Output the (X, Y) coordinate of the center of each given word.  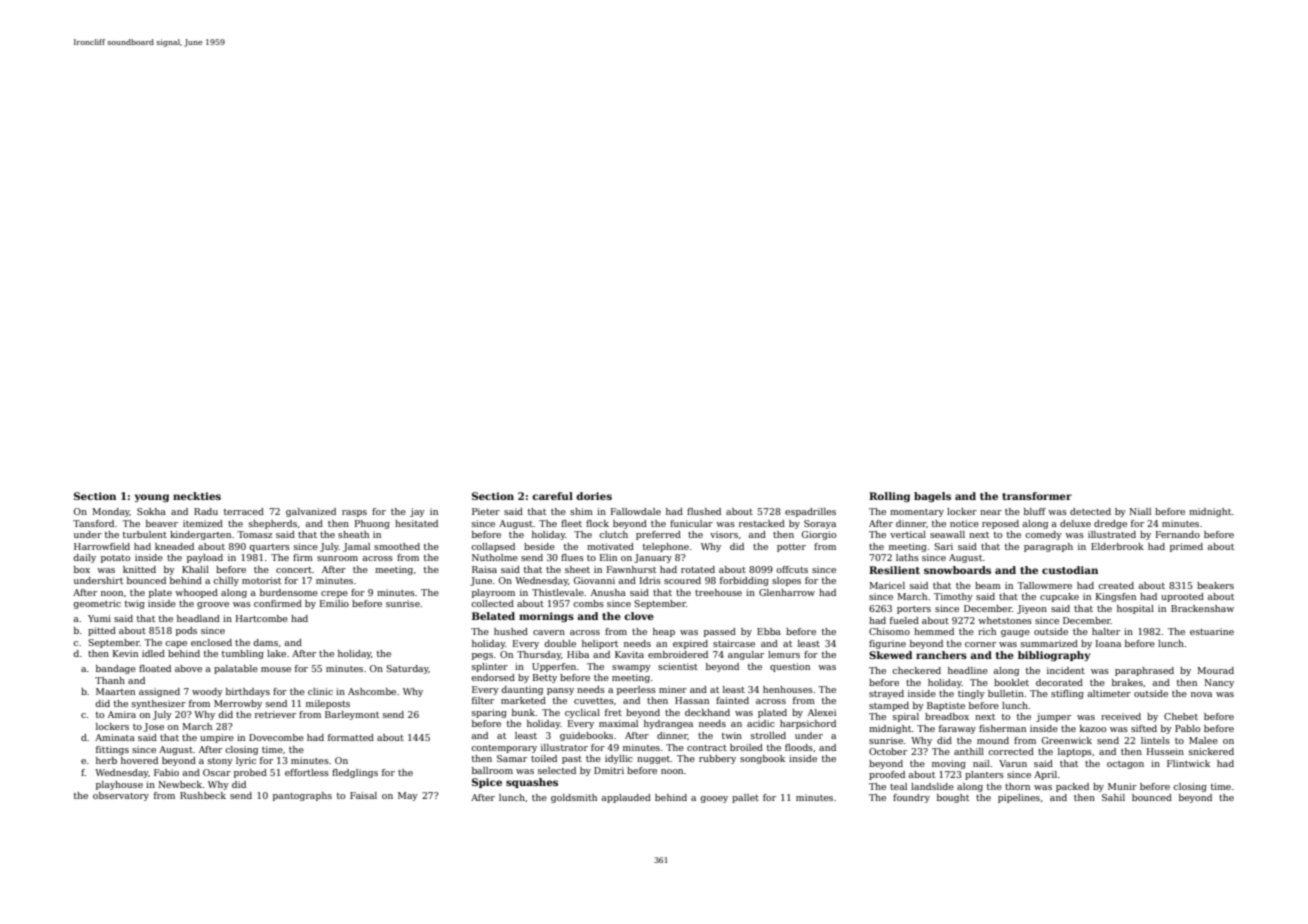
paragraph (1048, 547)
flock (597, 523)
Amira (122, 714)
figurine (887, 644)
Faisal (363, 795)
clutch (613, 534)
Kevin (125, 653)
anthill (969, 751)
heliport (600, 644)
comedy (1043, 535)
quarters (269, 548)
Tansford (93, 523)
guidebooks (586, 736)
